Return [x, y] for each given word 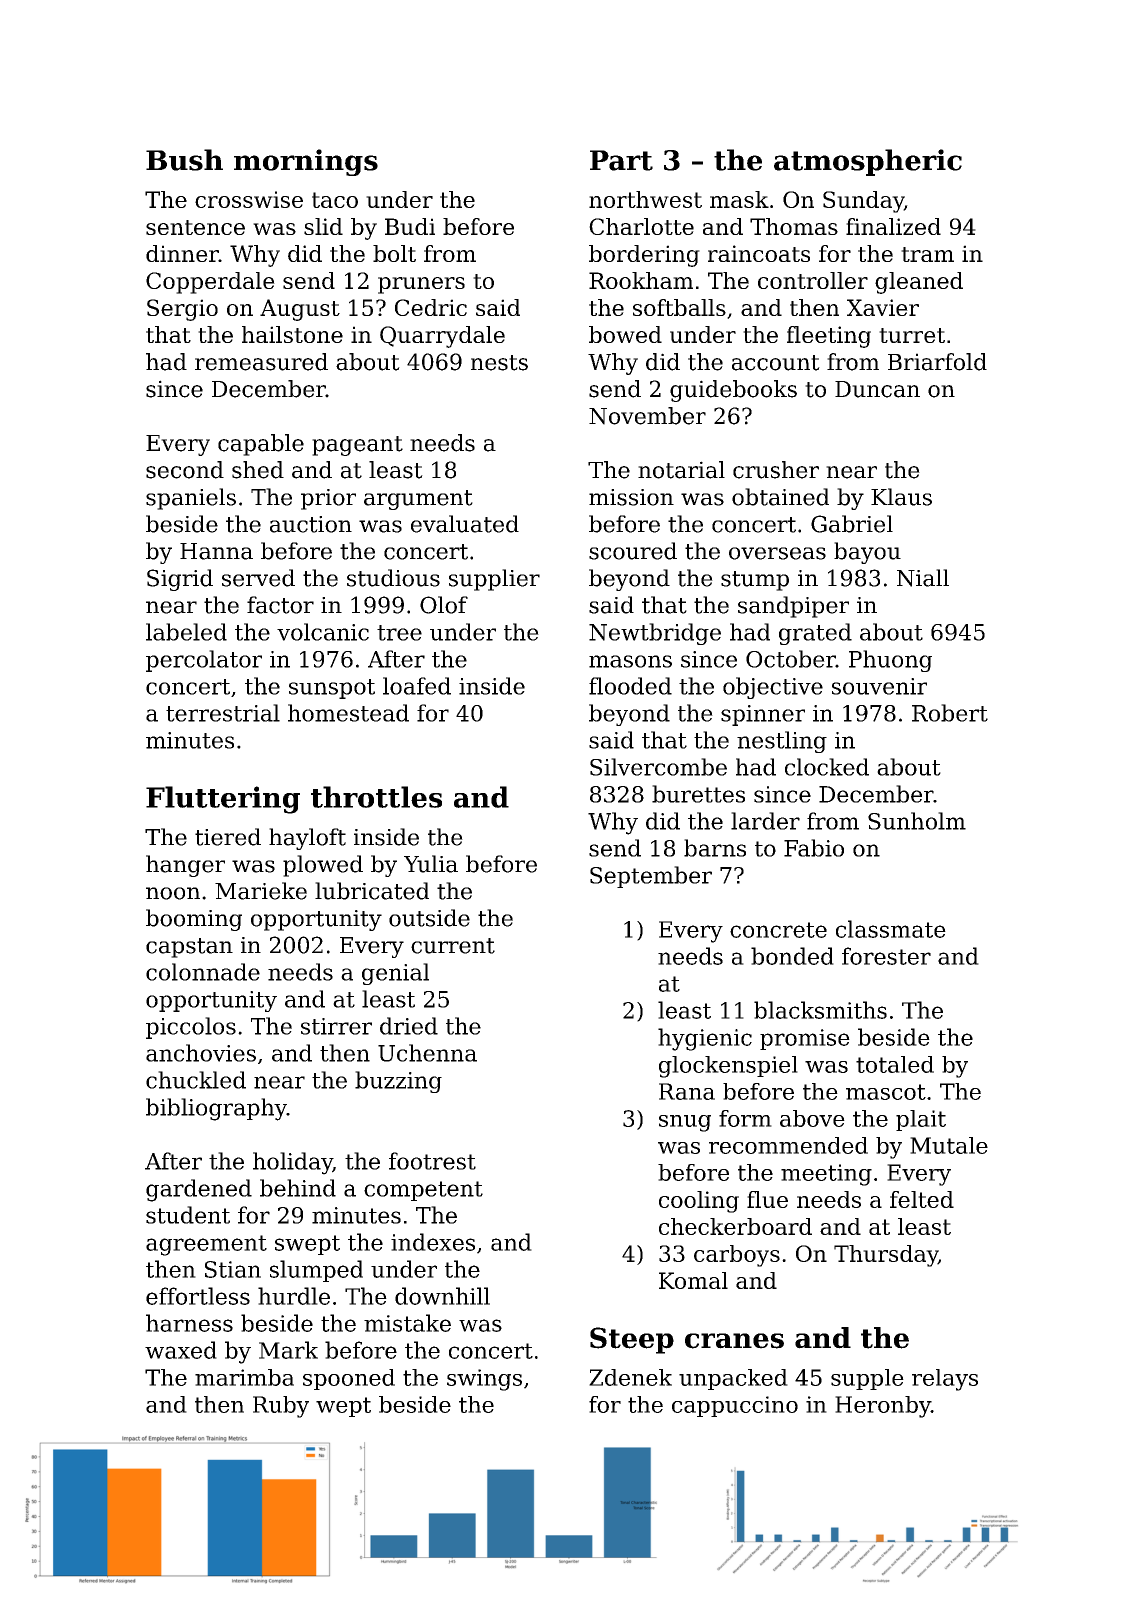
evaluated [465, 524]
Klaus [901, 497]
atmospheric [868, 162]
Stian [233, 1269]
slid [323, 226]
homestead [348, 713]
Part [621, 160]
